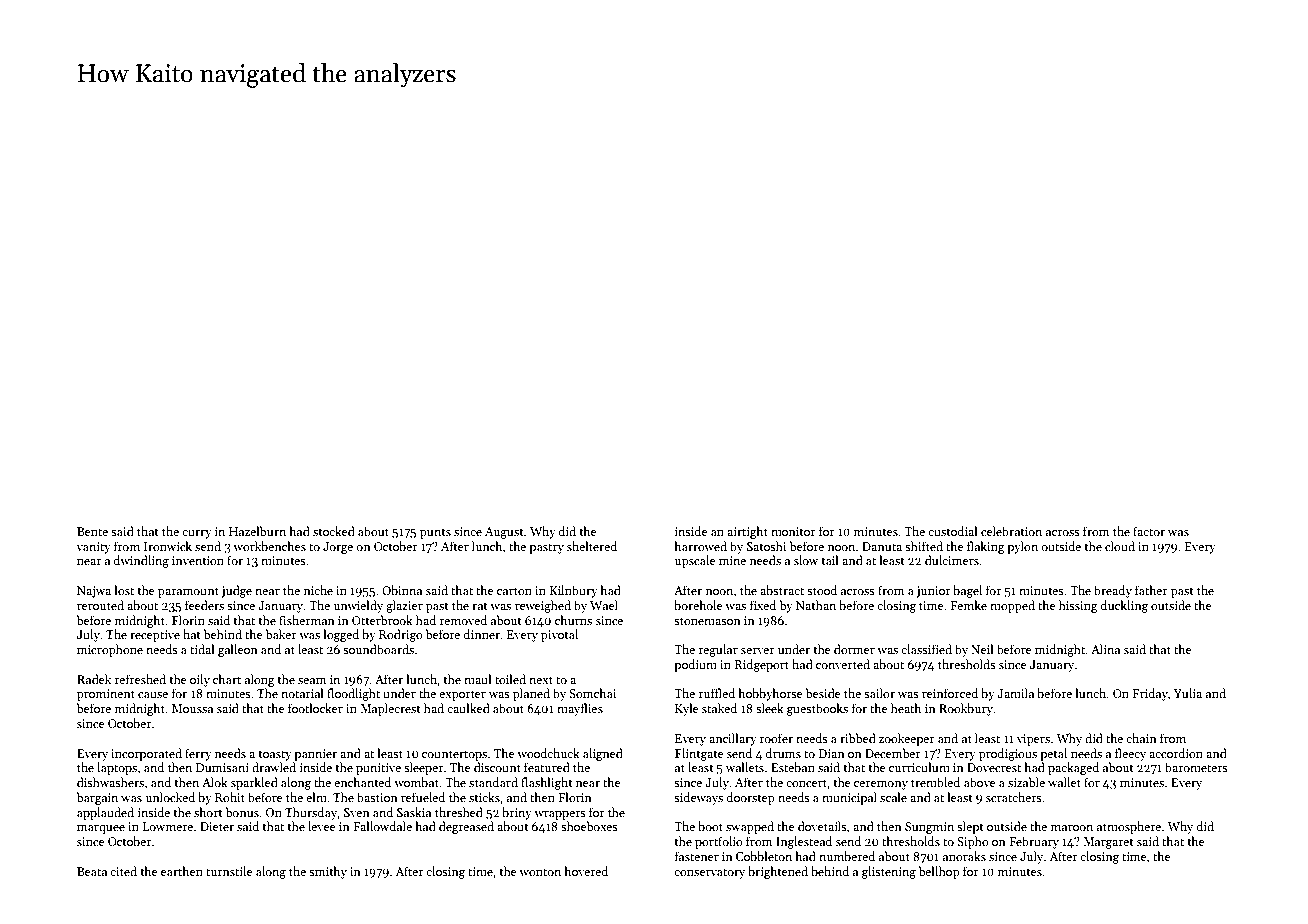 The height and width of the document is (924, 1308). Describe the element at coordinates (497, 767) in the document. I see `discount` at that location.
